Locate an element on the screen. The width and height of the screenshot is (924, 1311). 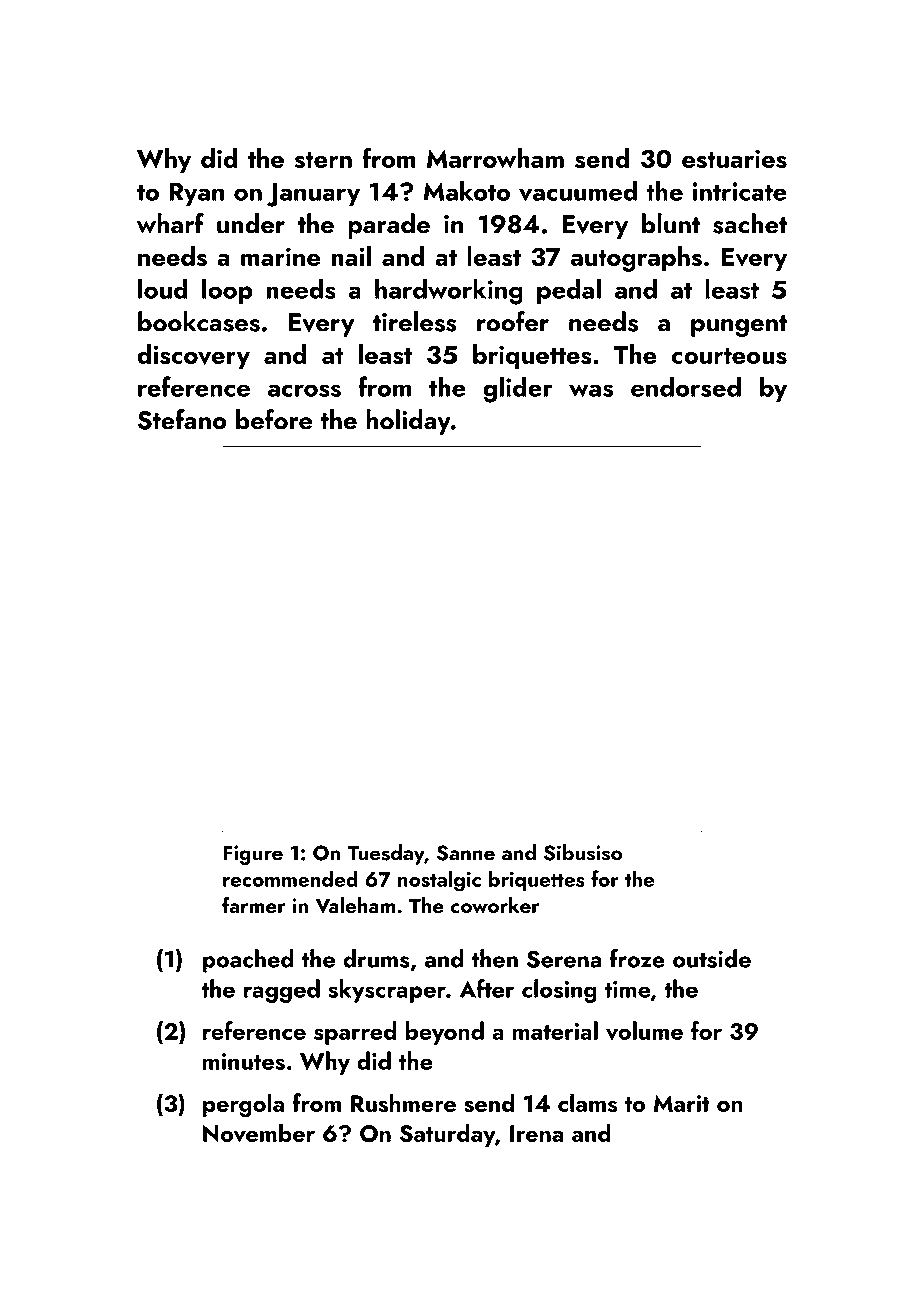
Saturday is located at coordinates (447, 1135).
